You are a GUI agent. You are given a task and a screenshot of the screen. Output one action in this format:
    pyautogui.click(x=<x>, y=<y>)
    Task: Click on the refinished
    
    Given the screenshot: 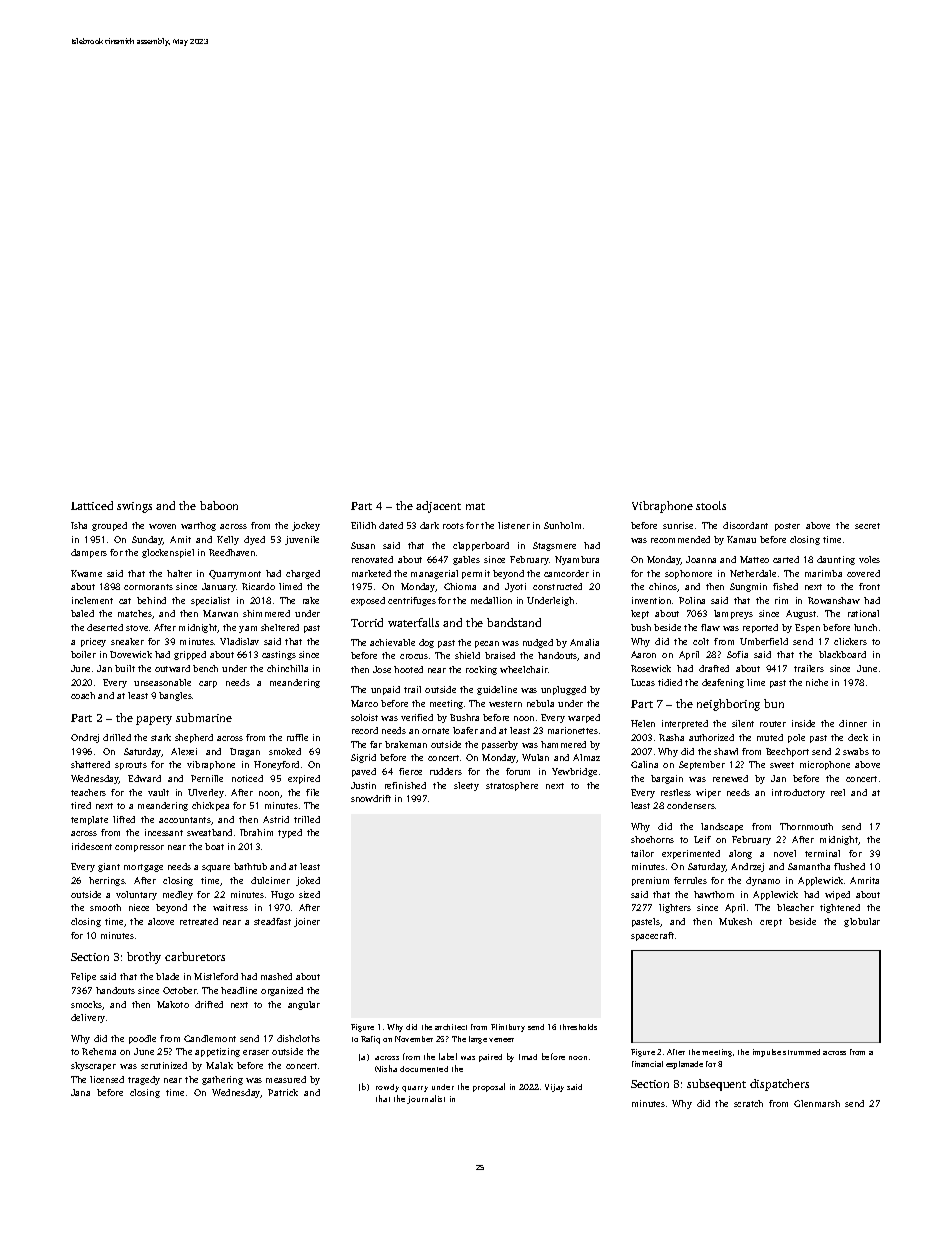 What is the action you would take?
    pyautogui.click(x=405, y=785)
